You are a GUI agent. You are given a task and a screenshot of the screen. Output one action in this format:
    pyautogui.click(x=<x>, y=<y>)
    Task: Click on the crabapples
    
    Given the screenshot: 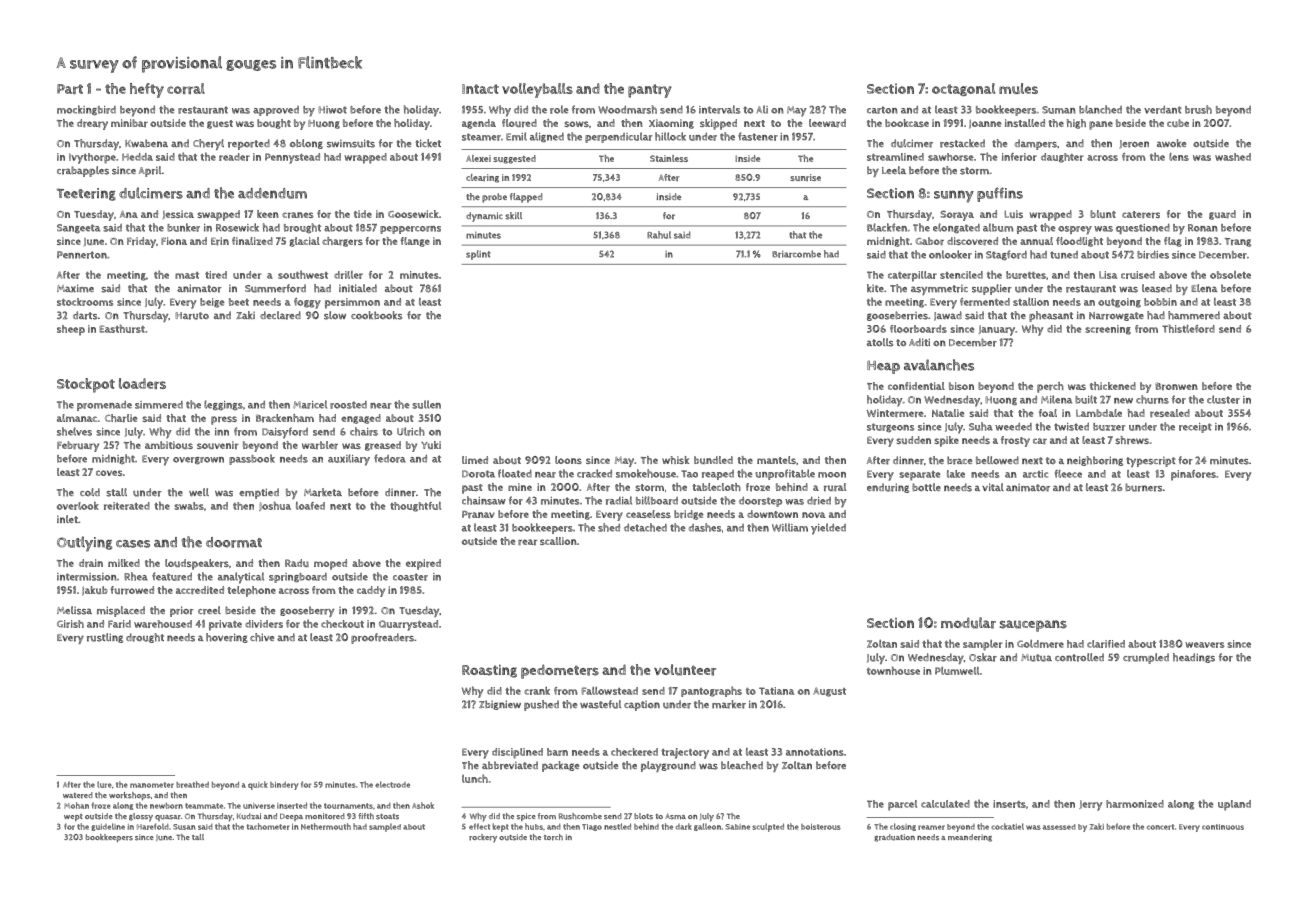 What is the action you would take?
    pyautogui.click(x=83, y=171)
